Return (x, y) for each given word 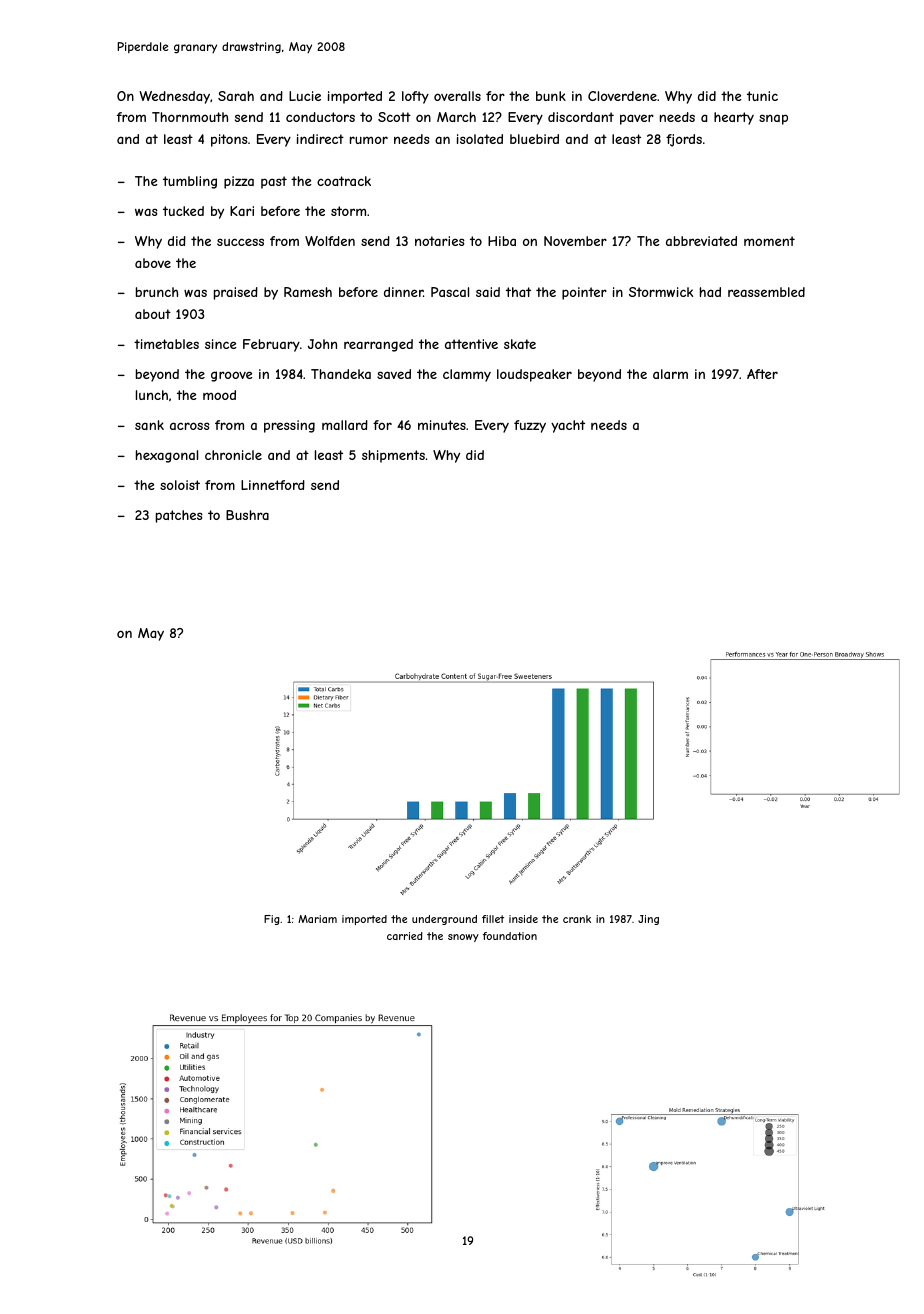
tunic (762, 96)
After (762, 374)
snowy (463, 938)
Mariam (317, 919)
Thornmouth (190, 117)
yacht (568, 426)
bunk (551, 96)
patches (179, 516)
